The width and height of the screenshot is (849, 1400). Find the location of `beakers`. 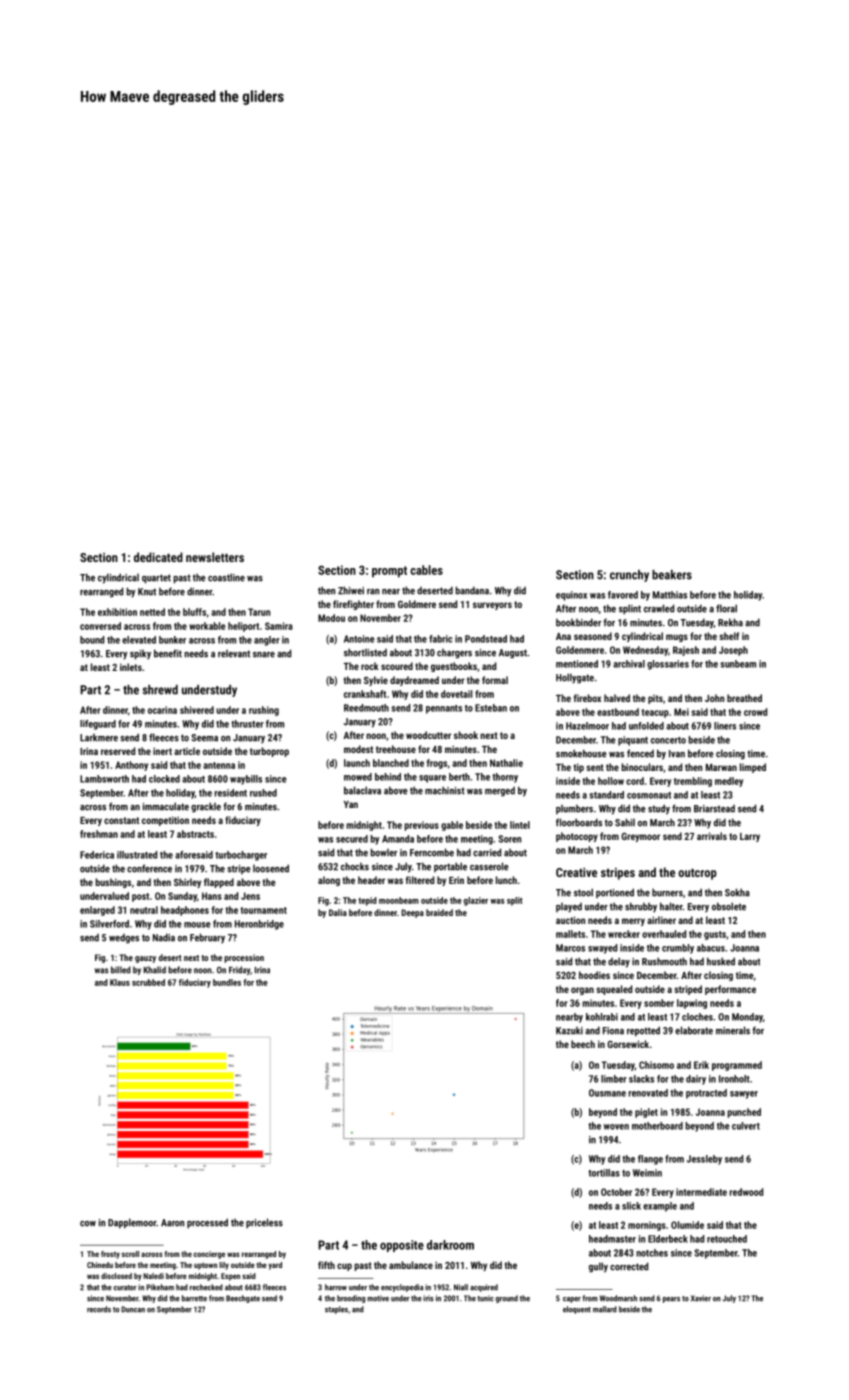

beakers is located at coordinates (672, 575).
